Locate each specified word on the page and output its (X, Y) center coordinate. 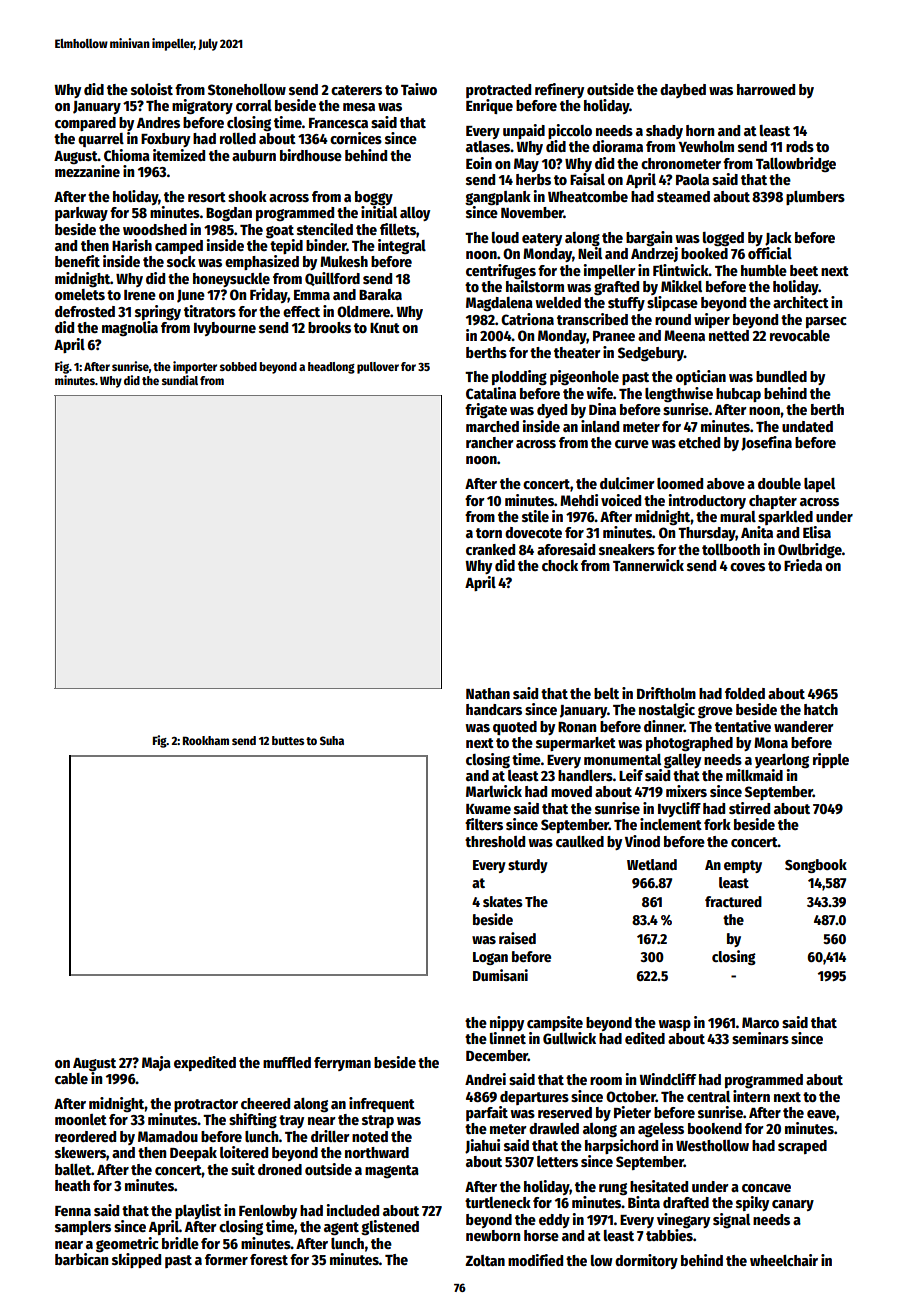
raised (517, 938)
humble (764, 270)
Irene (140, 295)
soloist (152, 89)
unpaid (524, 131)
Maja (156, 1063)
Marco (760, 1022)
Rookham (206, 740)
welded (558, 302)
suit (243, 1169)
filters (484, 824)
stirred (749, 808)
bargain (649, 238)
